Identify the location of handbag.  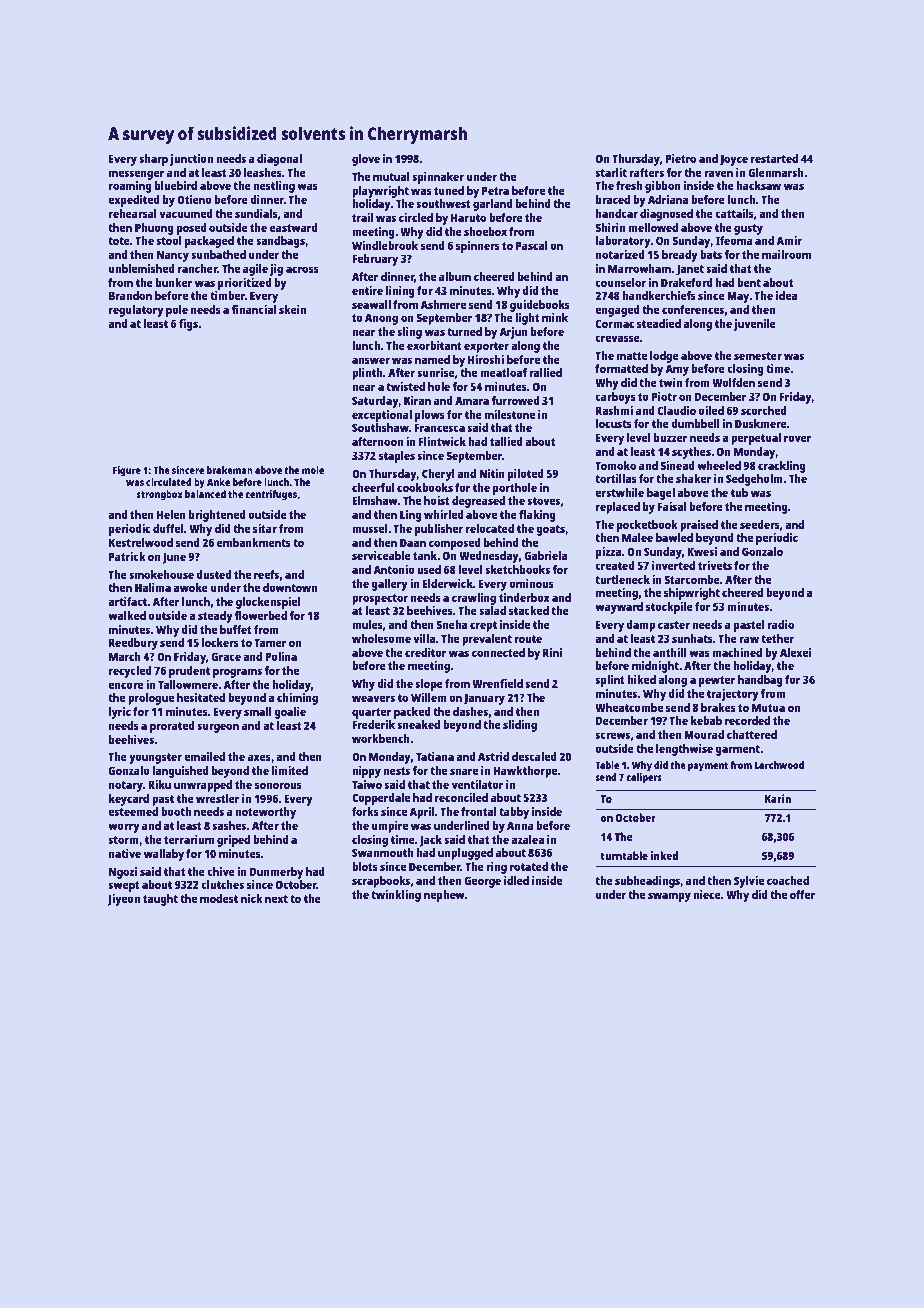
(760, 681).
